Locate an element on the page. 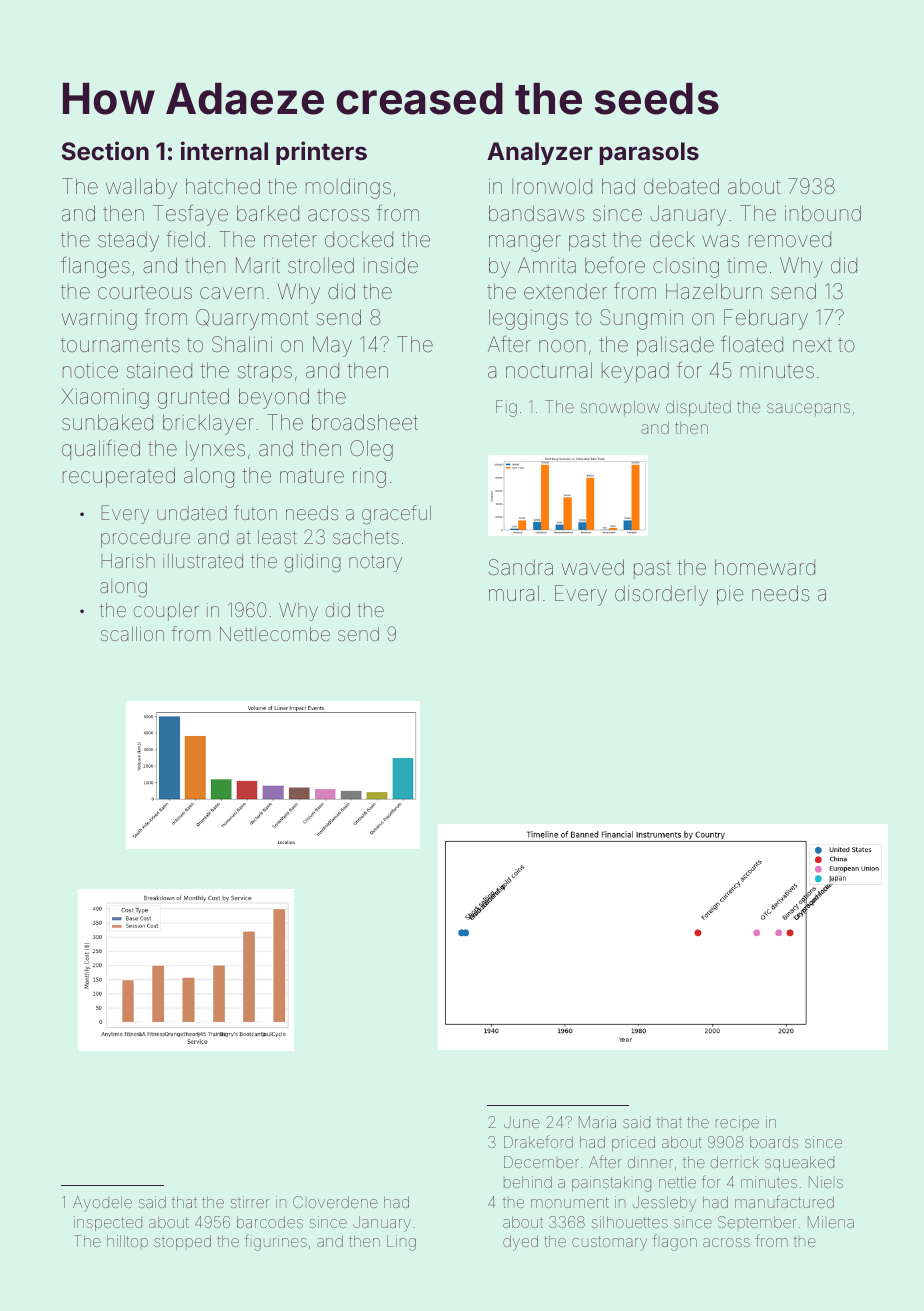 This image has width=924, height=1311. coupler is located at coordinates (166, 612).
